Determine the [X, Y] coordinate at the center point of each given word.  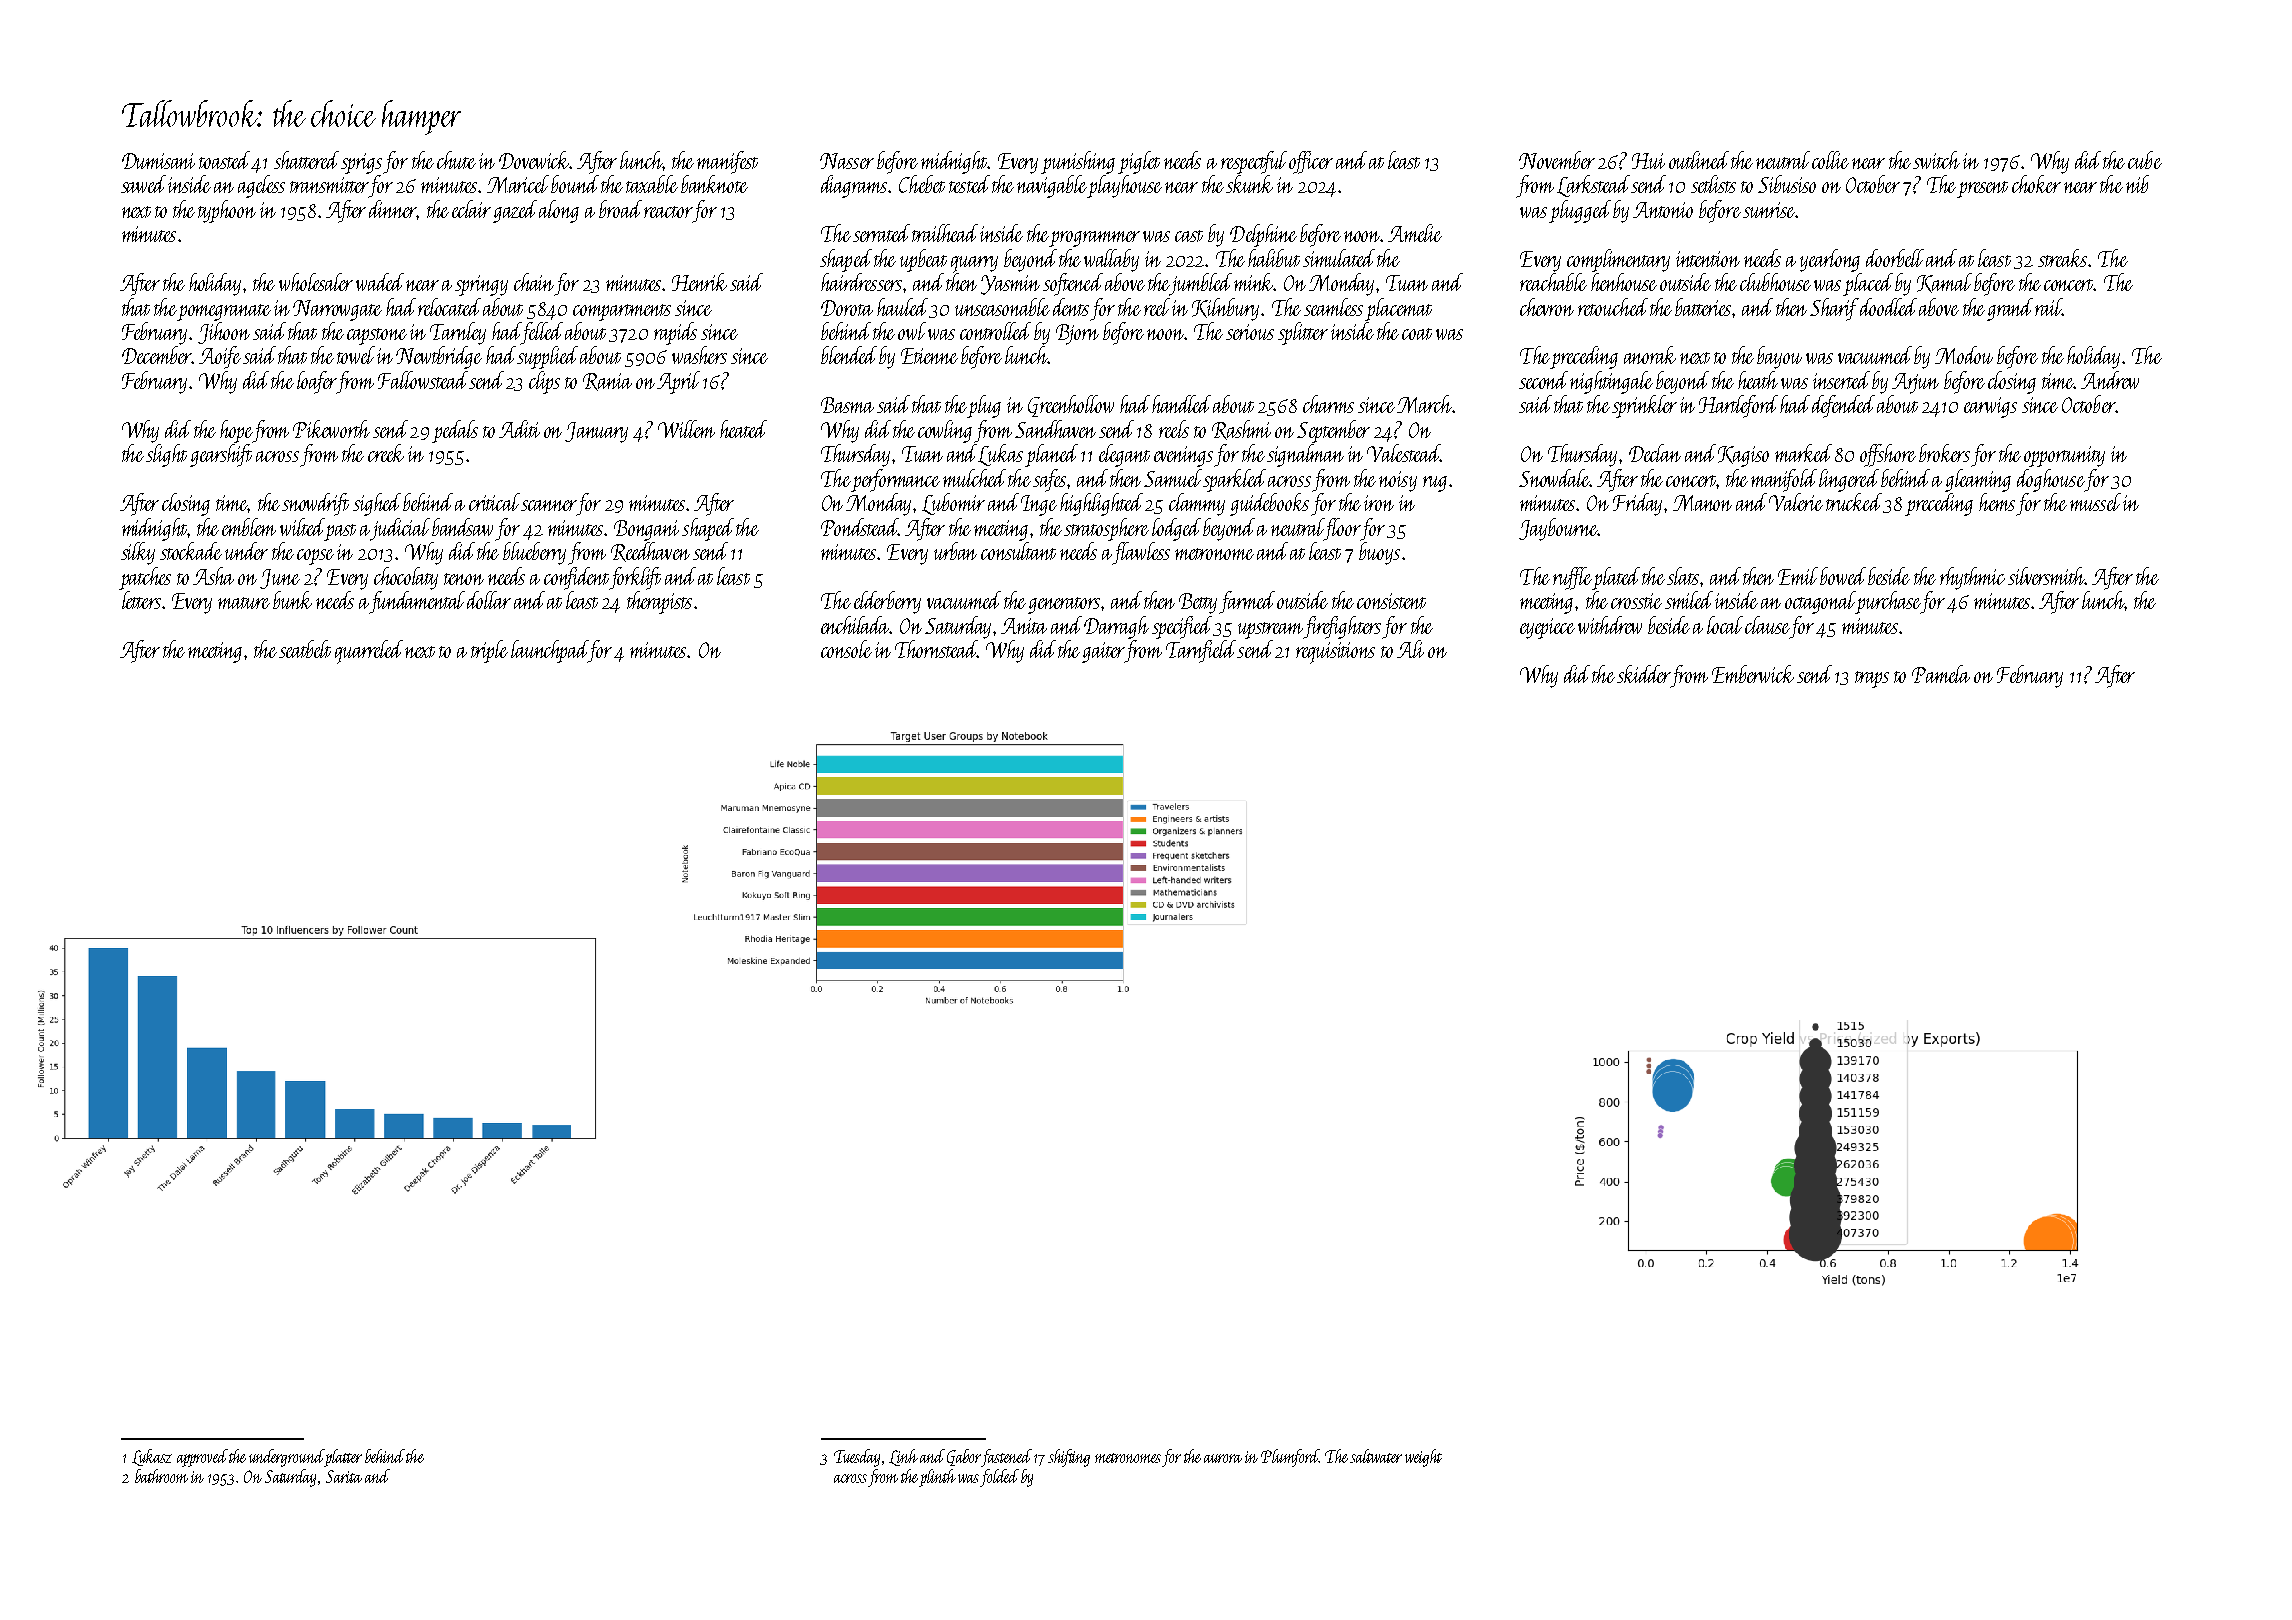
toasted [224, 160]
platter [343, 1458]
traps [1872, 679]
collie [1830, 160]
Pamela [1941, 674]
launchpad [550, 651]
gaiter [1103, 652]
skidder [1644, 674]
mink [1254, 282]
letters [141, 600]
